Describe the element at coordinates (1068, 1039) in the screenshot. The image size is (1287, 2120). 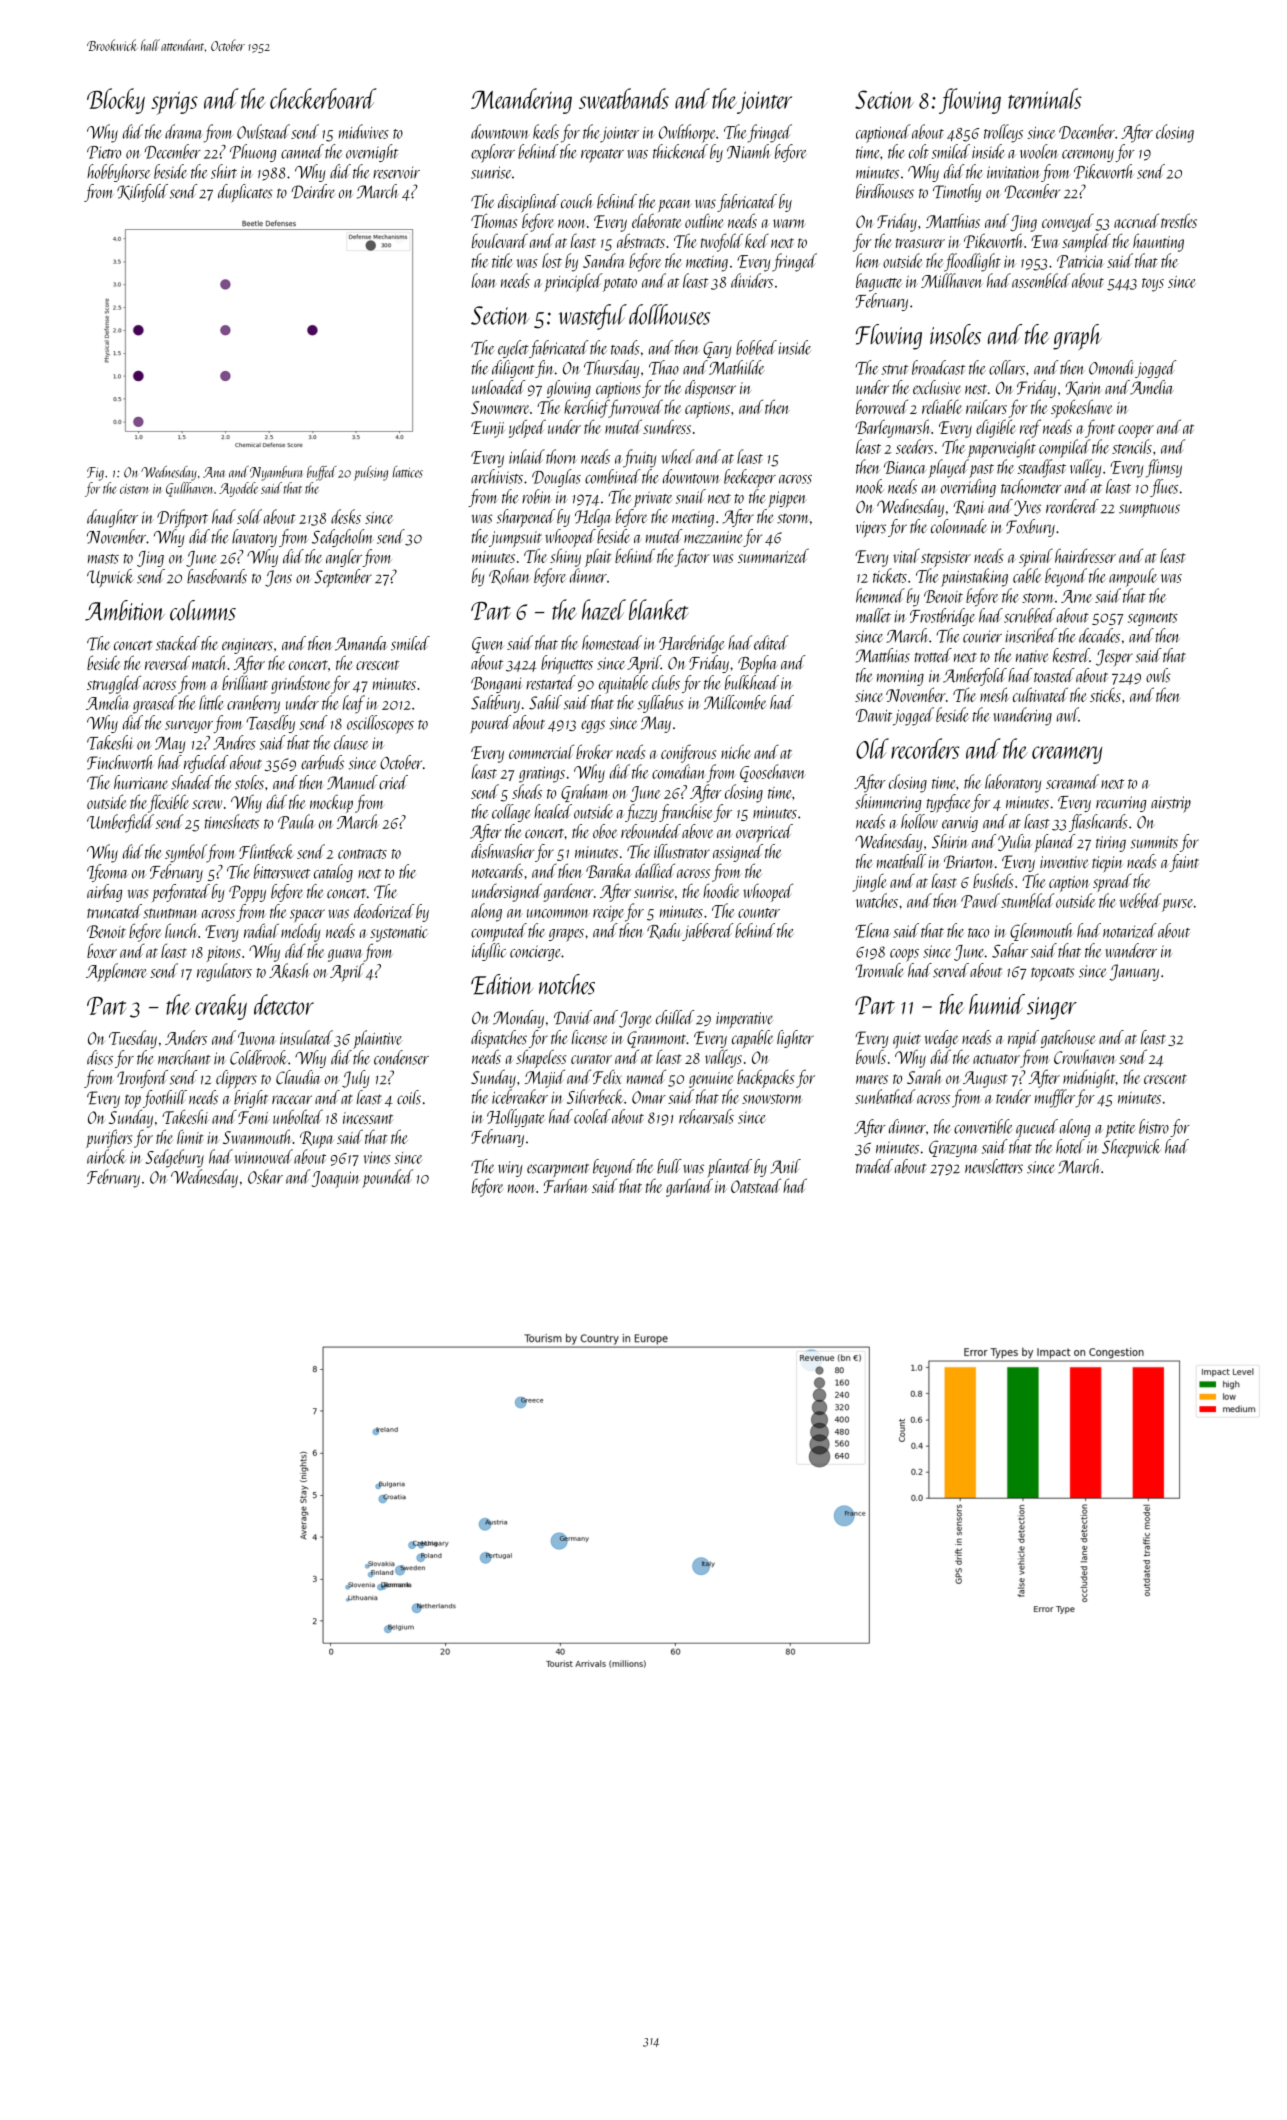
I see `gatehouse` at that location.
